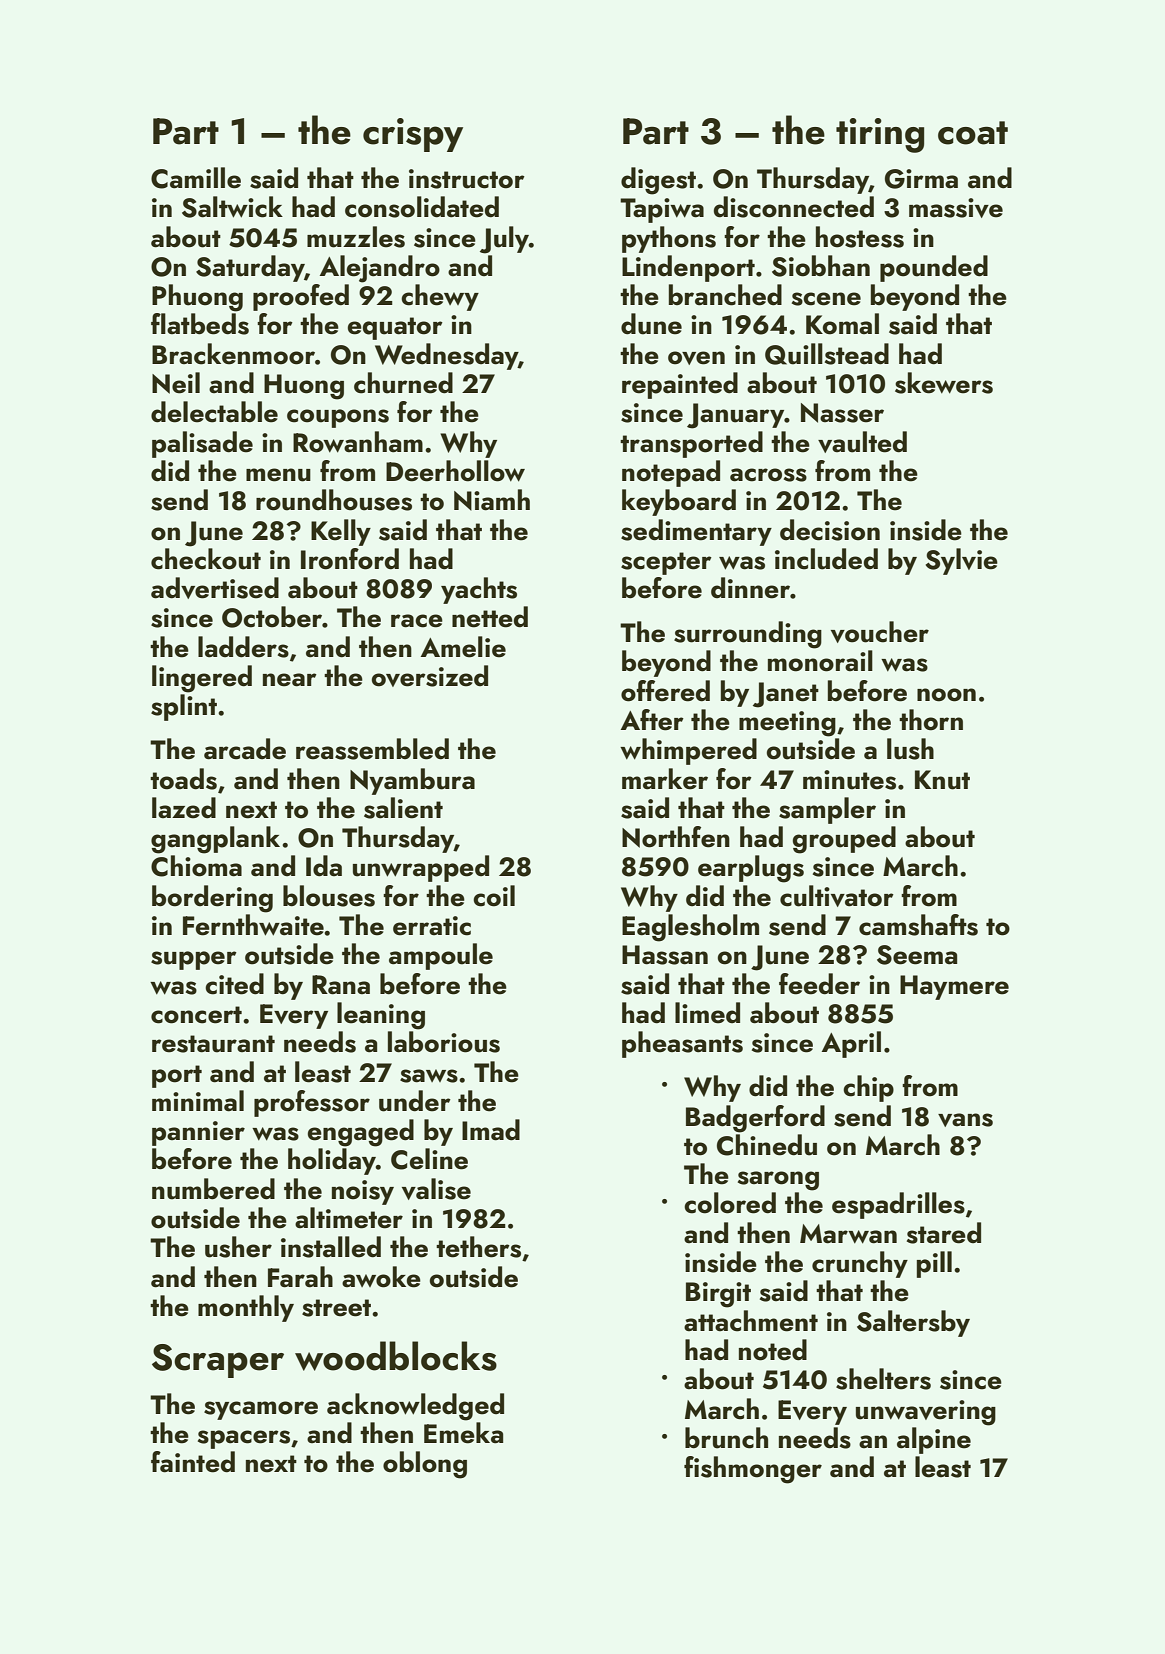 This document has width=1165, height=1654. Describe the element at coordinates (753, 1470) in the document. I see `fishmonger` at that location.
